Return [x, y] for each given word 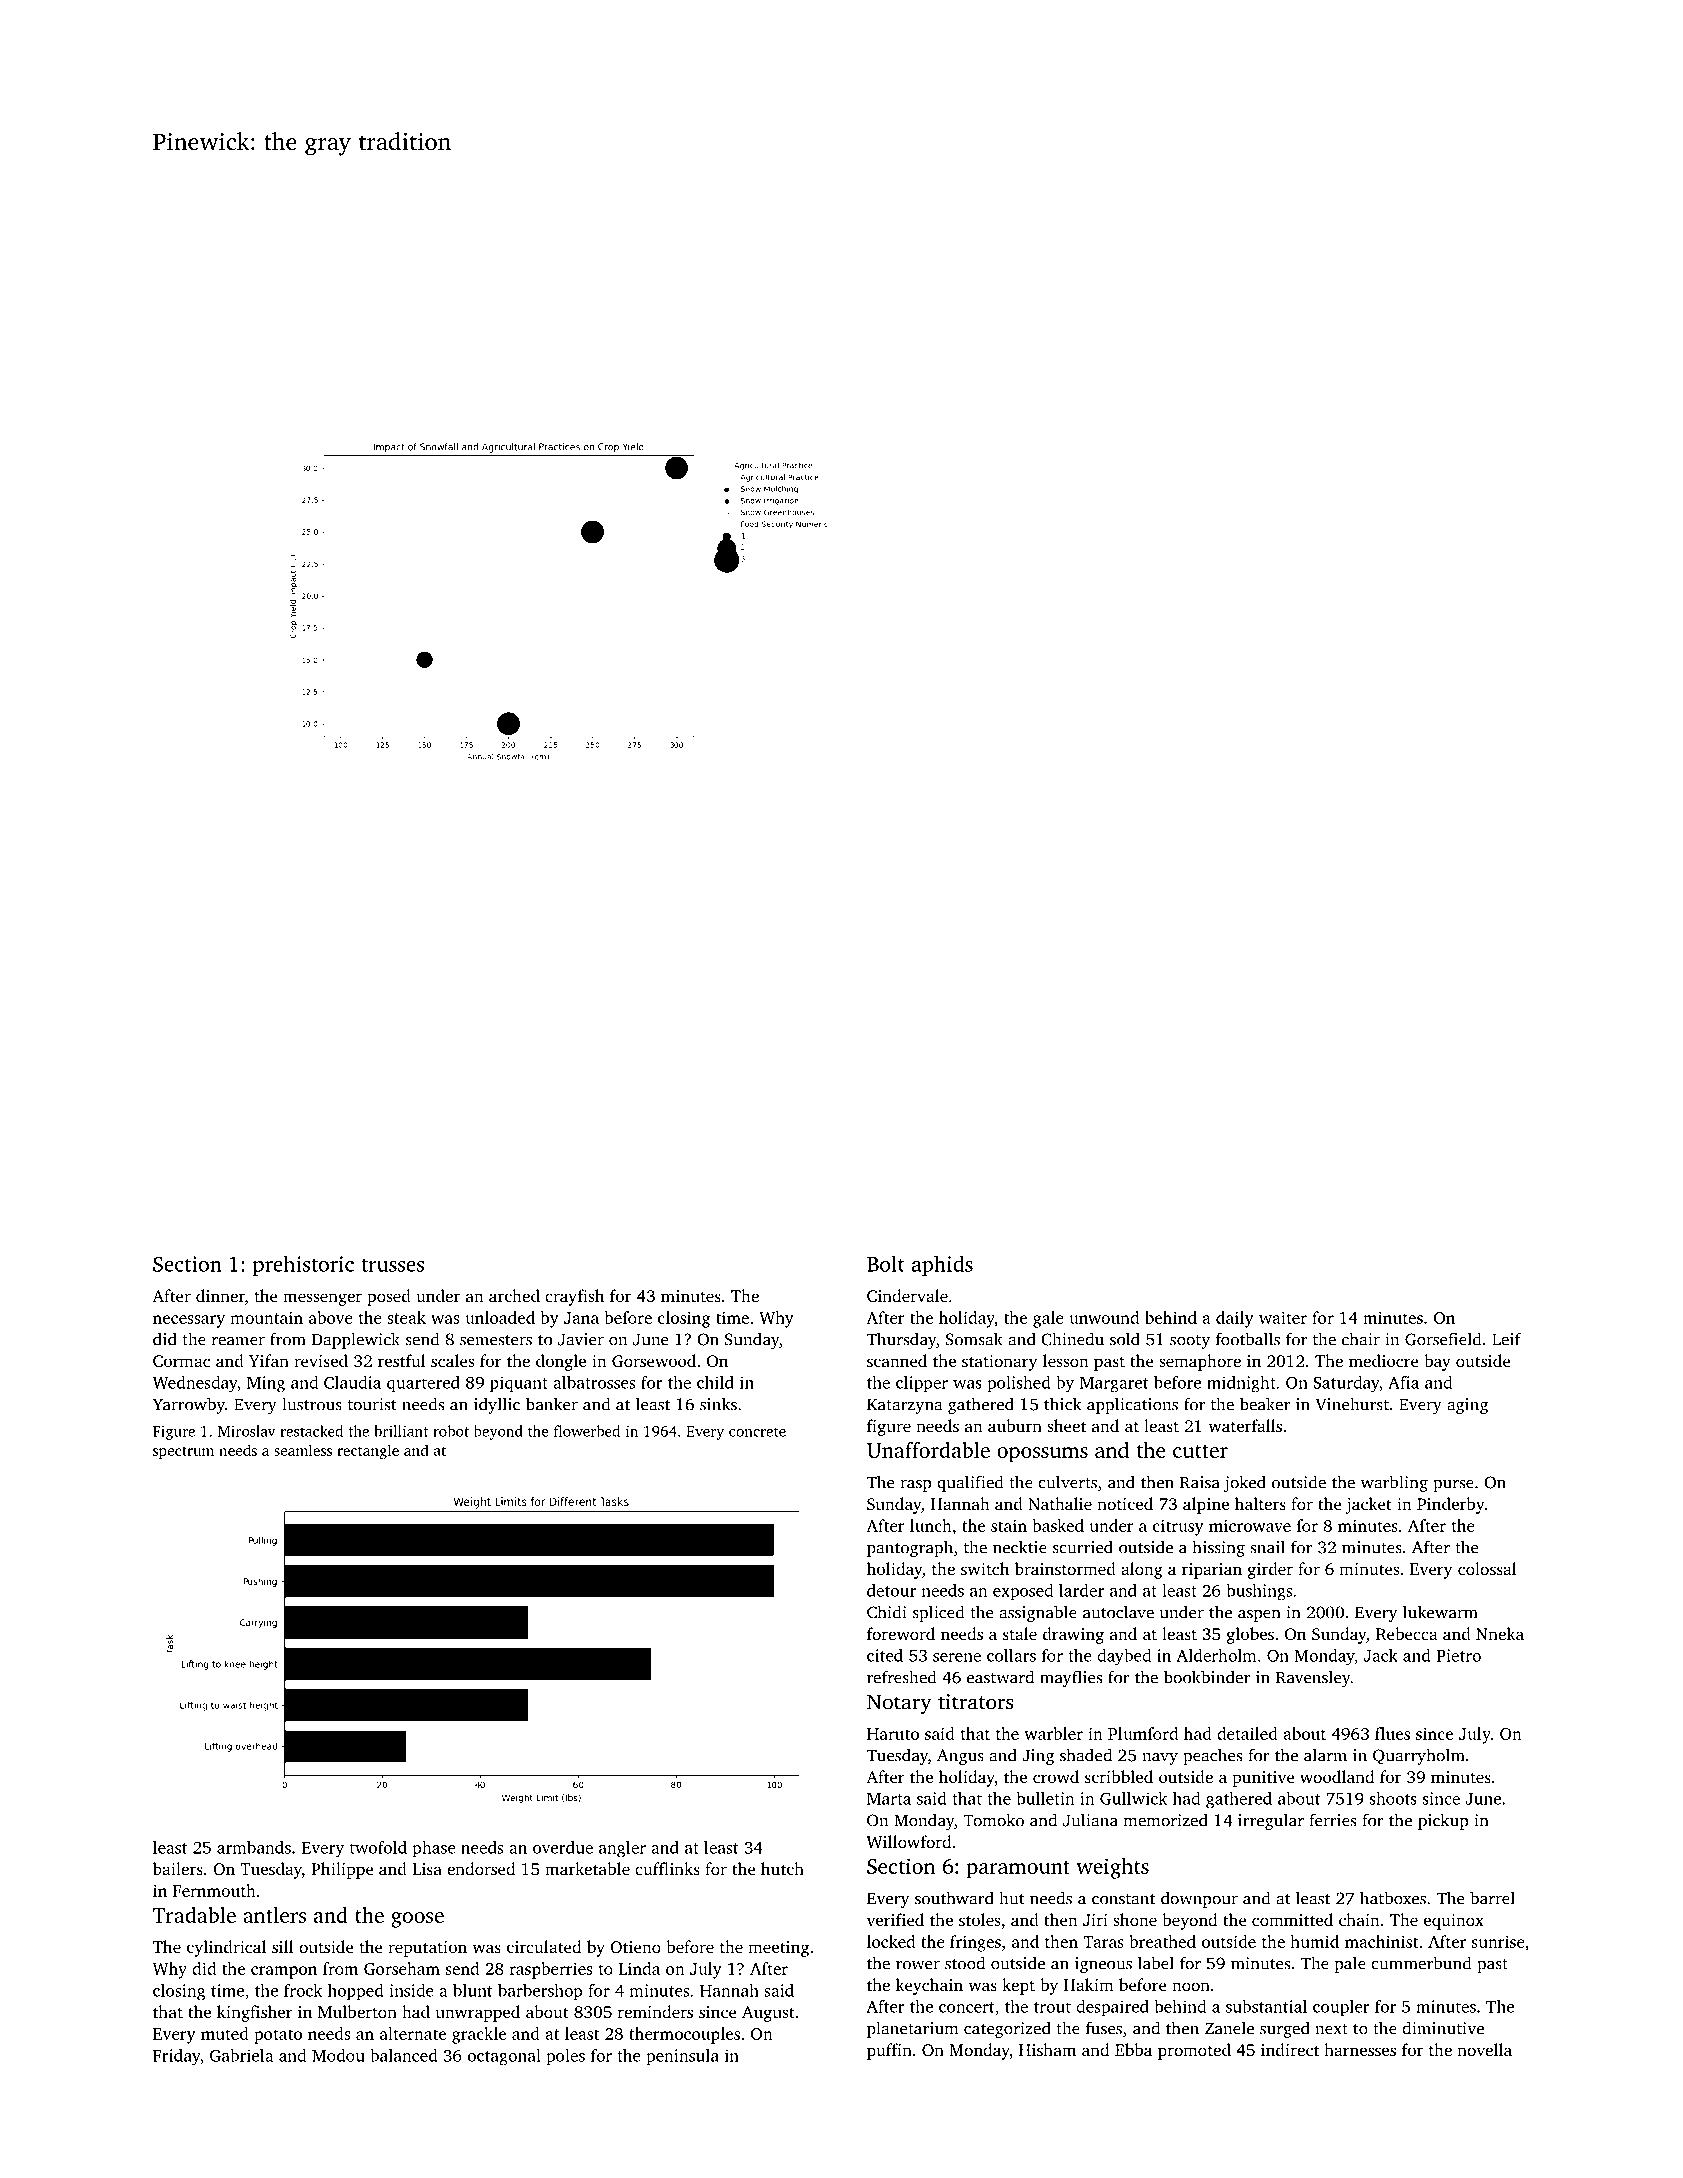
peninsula [682, 2057]
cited [885, 1655]
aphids [942, 1265]
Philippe [342, 1870]
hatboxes [1393, 1898]
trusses [392, 1265]
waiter [1283, 1317]
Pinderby [1451, 1505]
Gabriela [241, 2055]
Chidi [887, 1612]
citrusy [1178, 1527]
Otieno [635, 1947]
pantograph [910, 1548]
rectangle [368, 1451]
